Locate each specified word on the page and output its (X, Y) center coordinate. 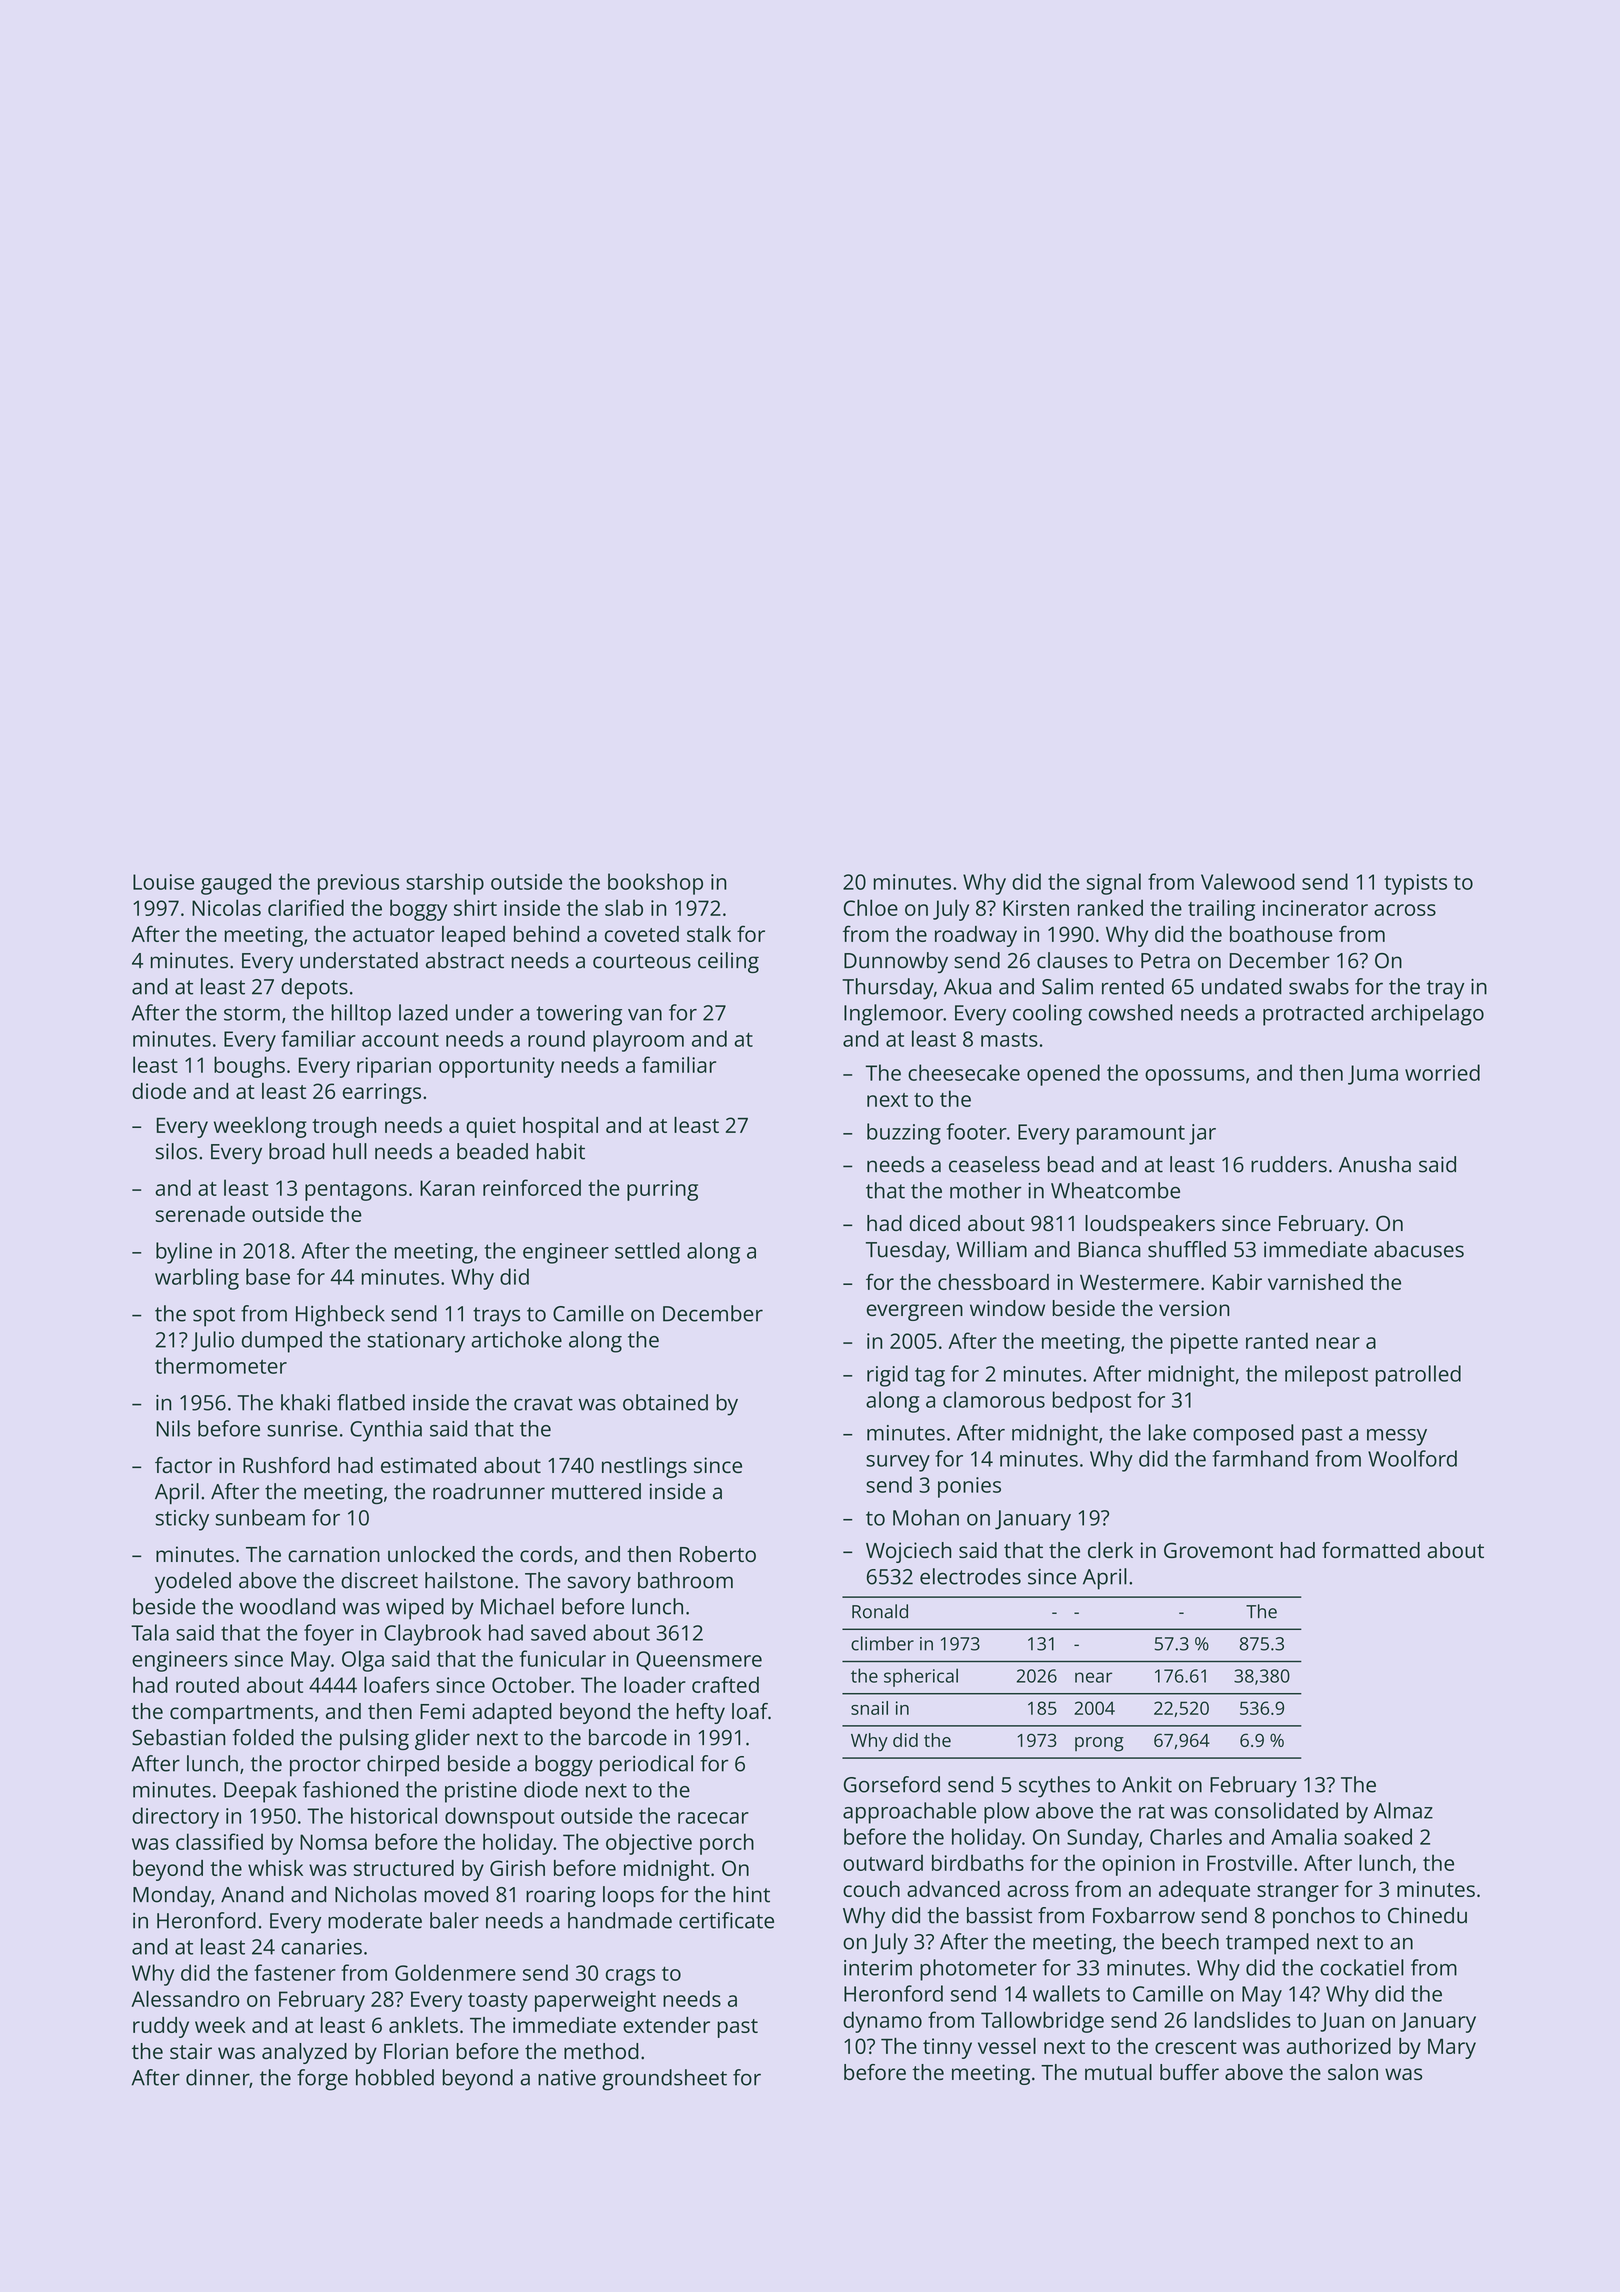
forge (322, 2080)
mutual (1118, 2072)
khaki (305, 1402)
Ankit (1147, 1784)
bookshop (655, 884)
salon (1353, 2072)
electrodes (970, 1576)
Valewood (1248, 881)
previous (358, 884)
